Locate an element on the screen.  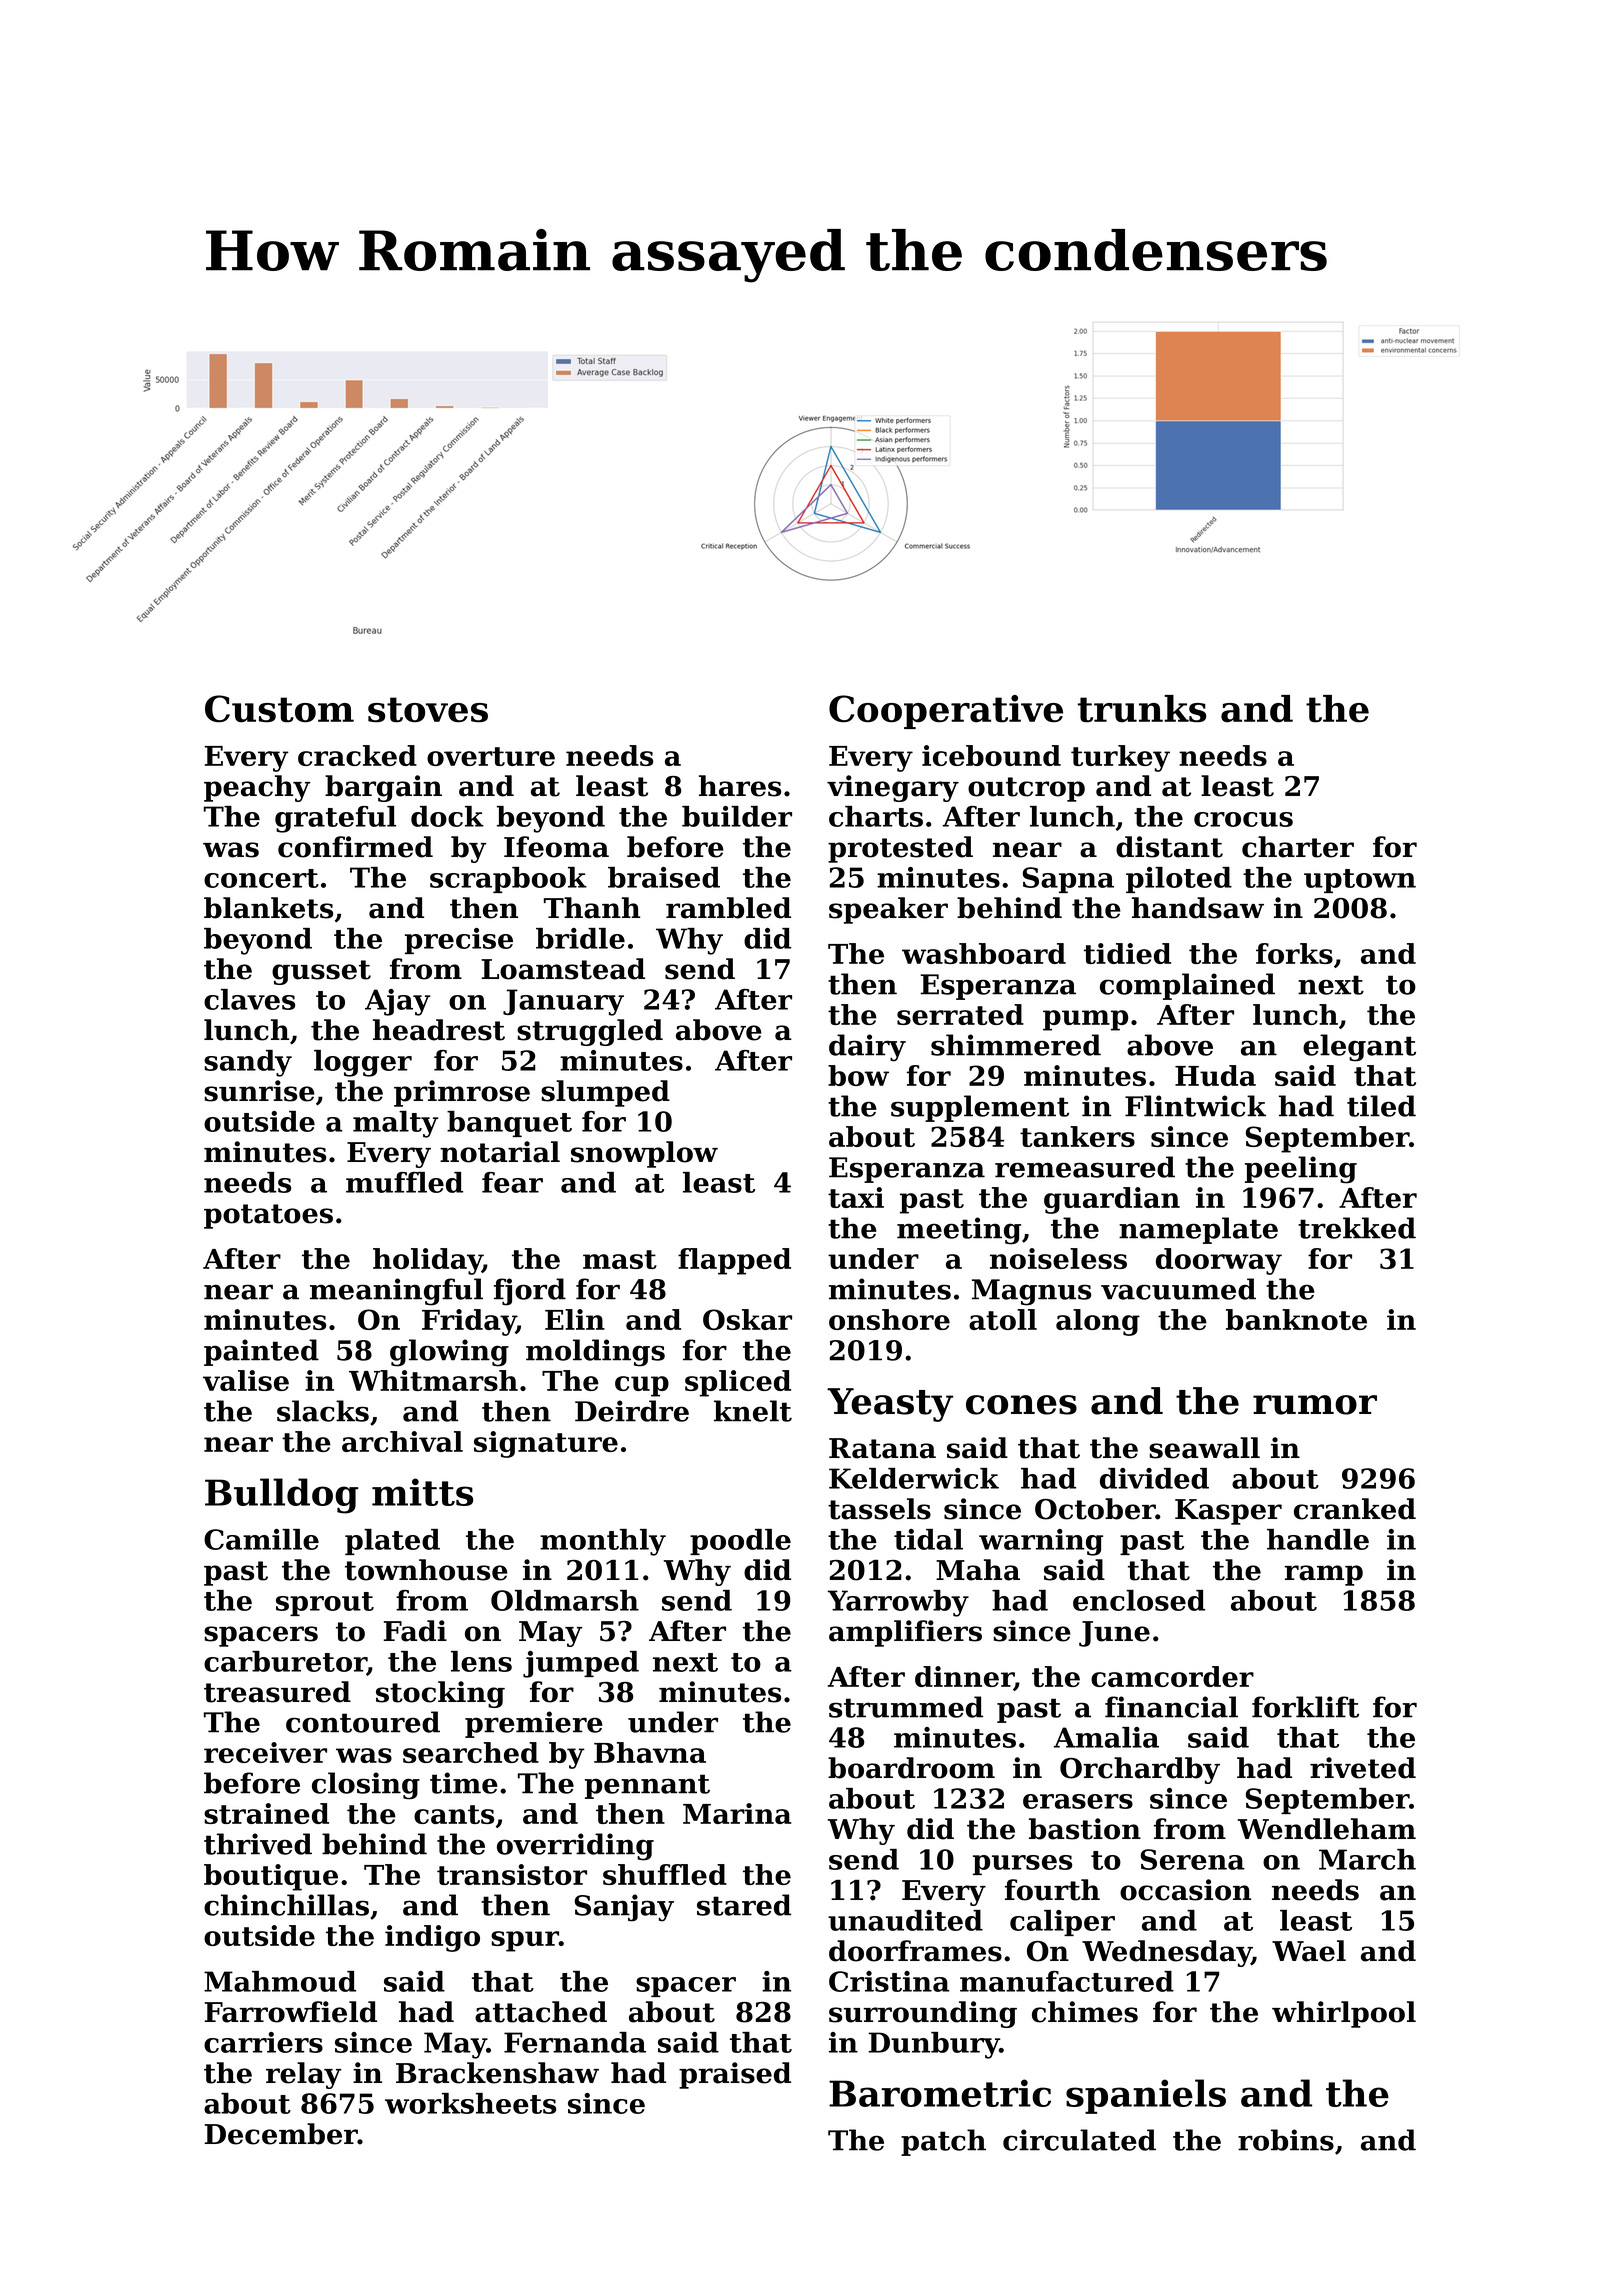
speaker is located at coordinates (888, 910).
